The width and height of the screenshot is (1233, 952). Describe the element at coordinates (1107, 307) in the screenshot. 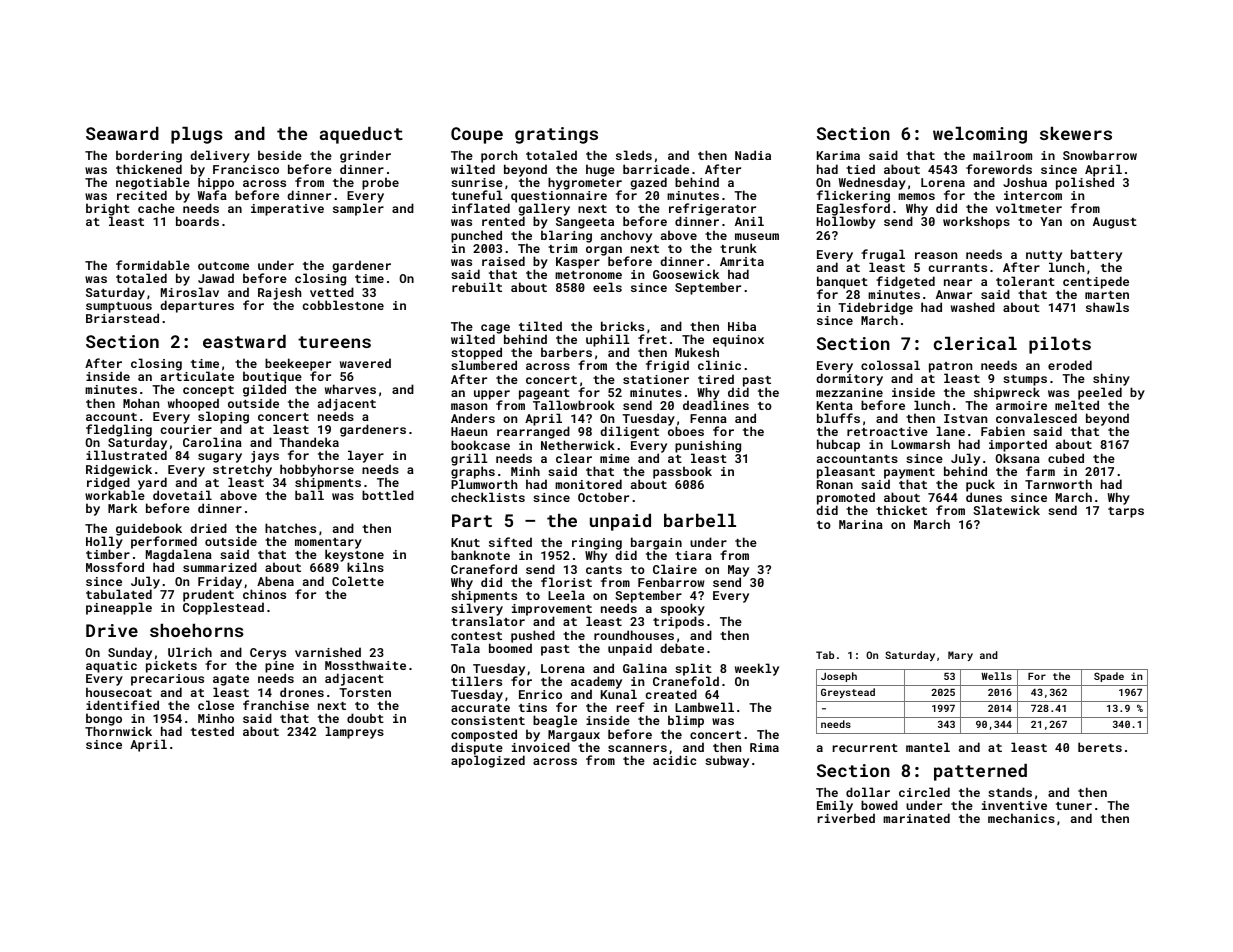

I see `shawls` at that location.
